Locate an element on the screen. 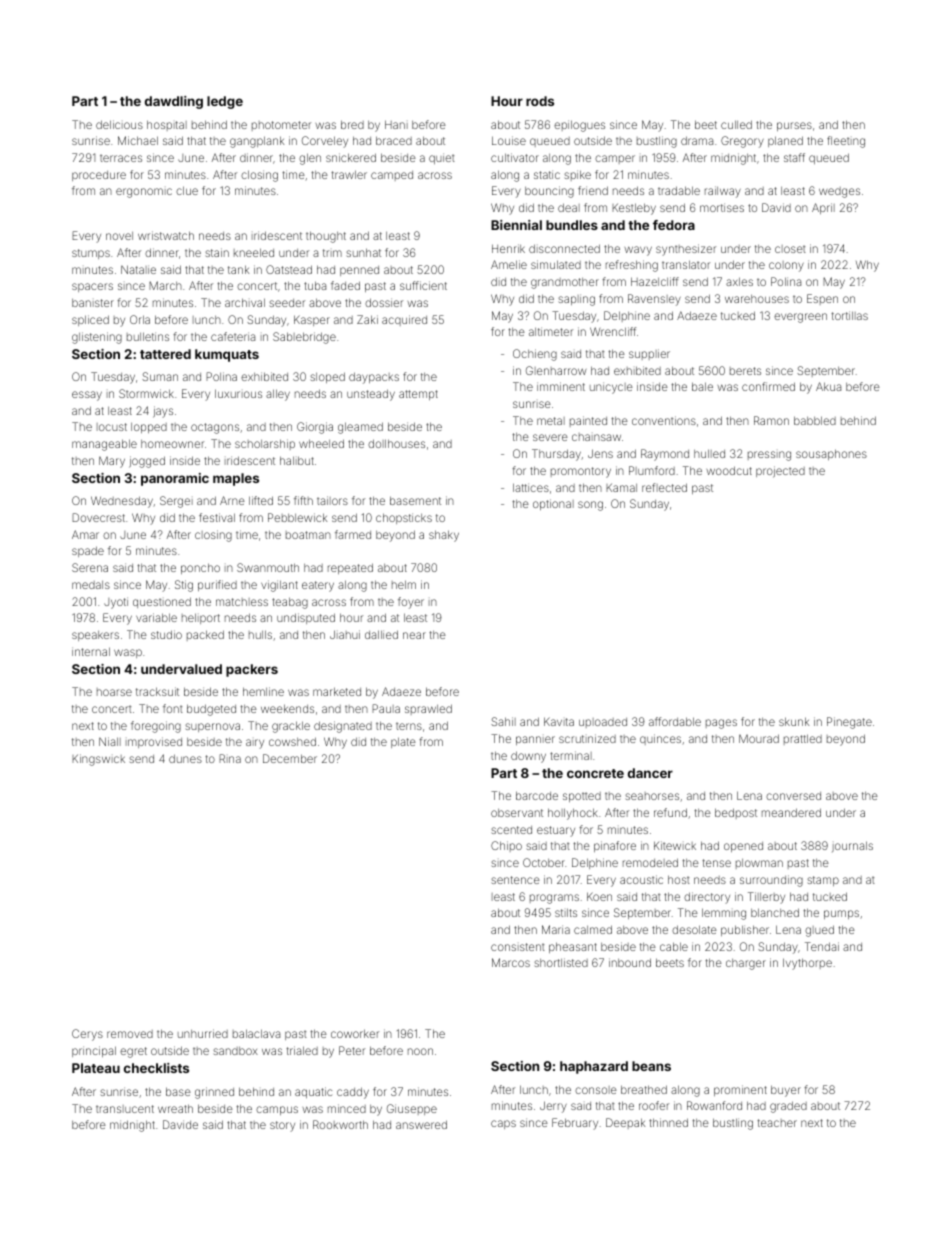 This screenshot has width=952, height=1233. woodcut is located at coordinates (729, 470).
